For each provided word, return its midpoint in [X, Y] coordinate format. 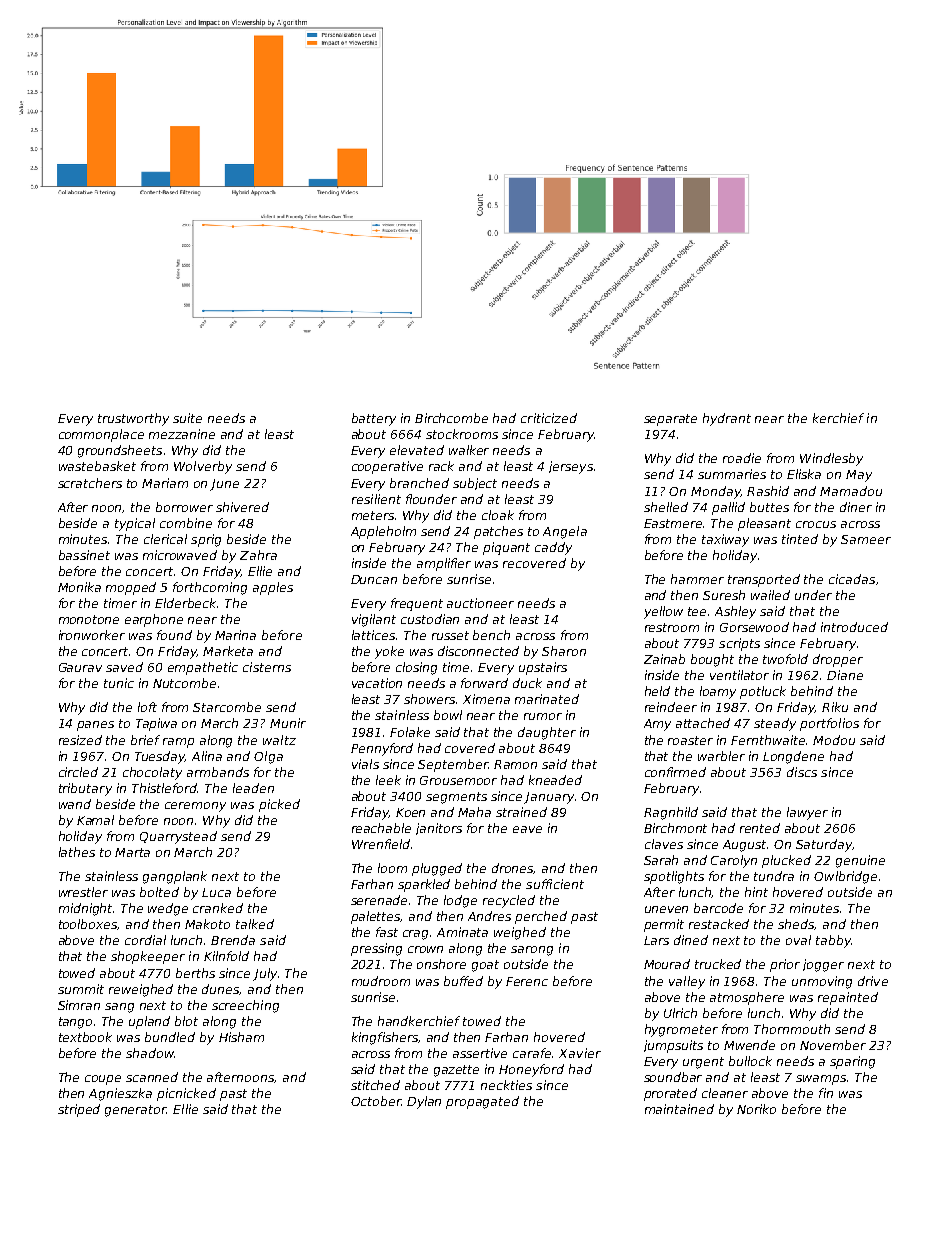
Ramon [515, 764]
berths [195, 973]
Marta [132, 852]
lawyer [807, 813]
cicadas [852, 579]
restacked [719, 924]
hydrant [727, 419]
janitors [439, 829]
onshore [441, 964]
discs [802, 772]
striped [79, 1110]
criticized [549, 418]
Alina [207, 756]
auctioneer [480, 603]
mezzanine [182, 434]
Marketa [228, 651]
